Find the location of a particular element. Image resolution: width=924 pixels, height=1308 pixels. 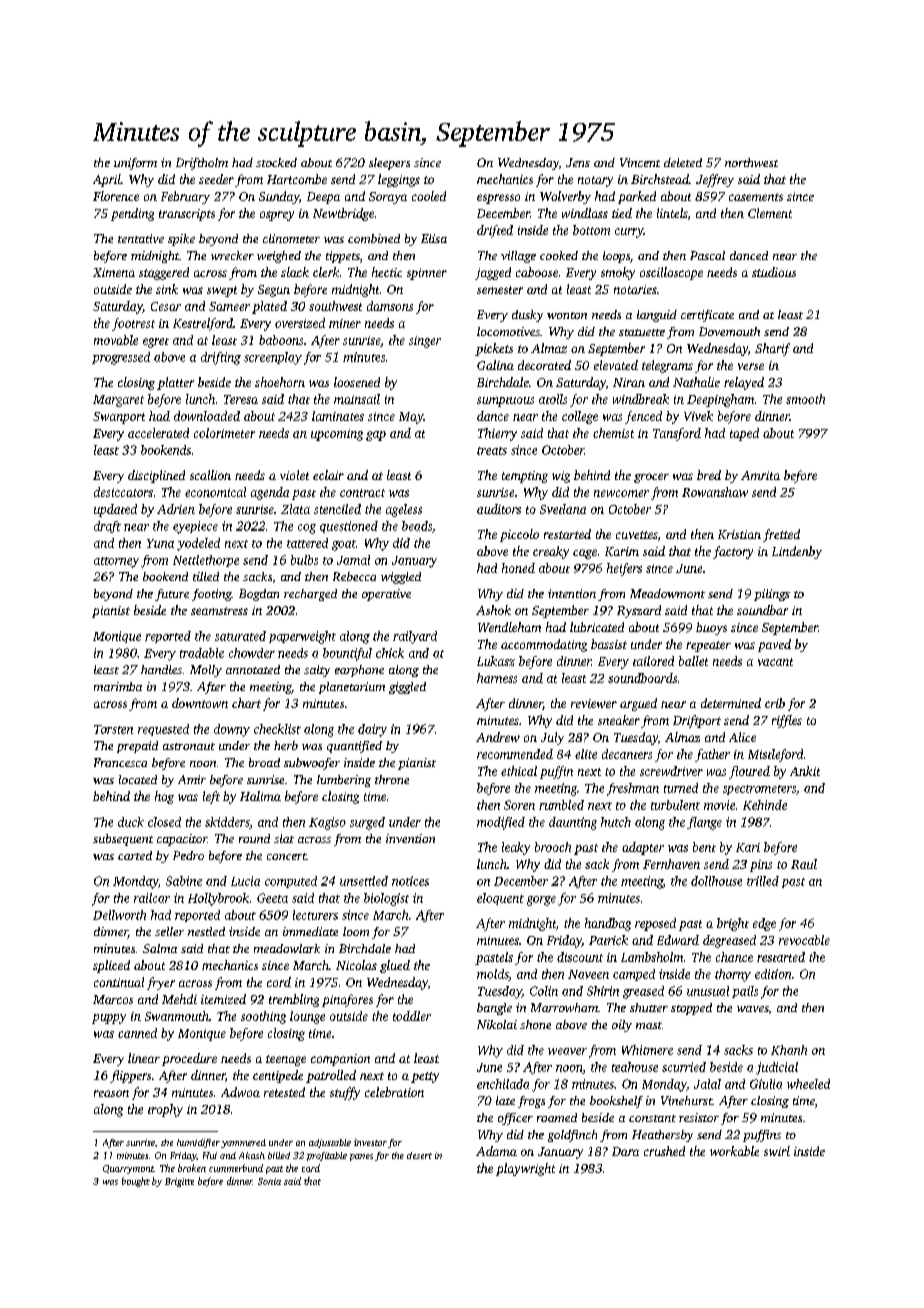

draft is located at coordinates (107, 527).
